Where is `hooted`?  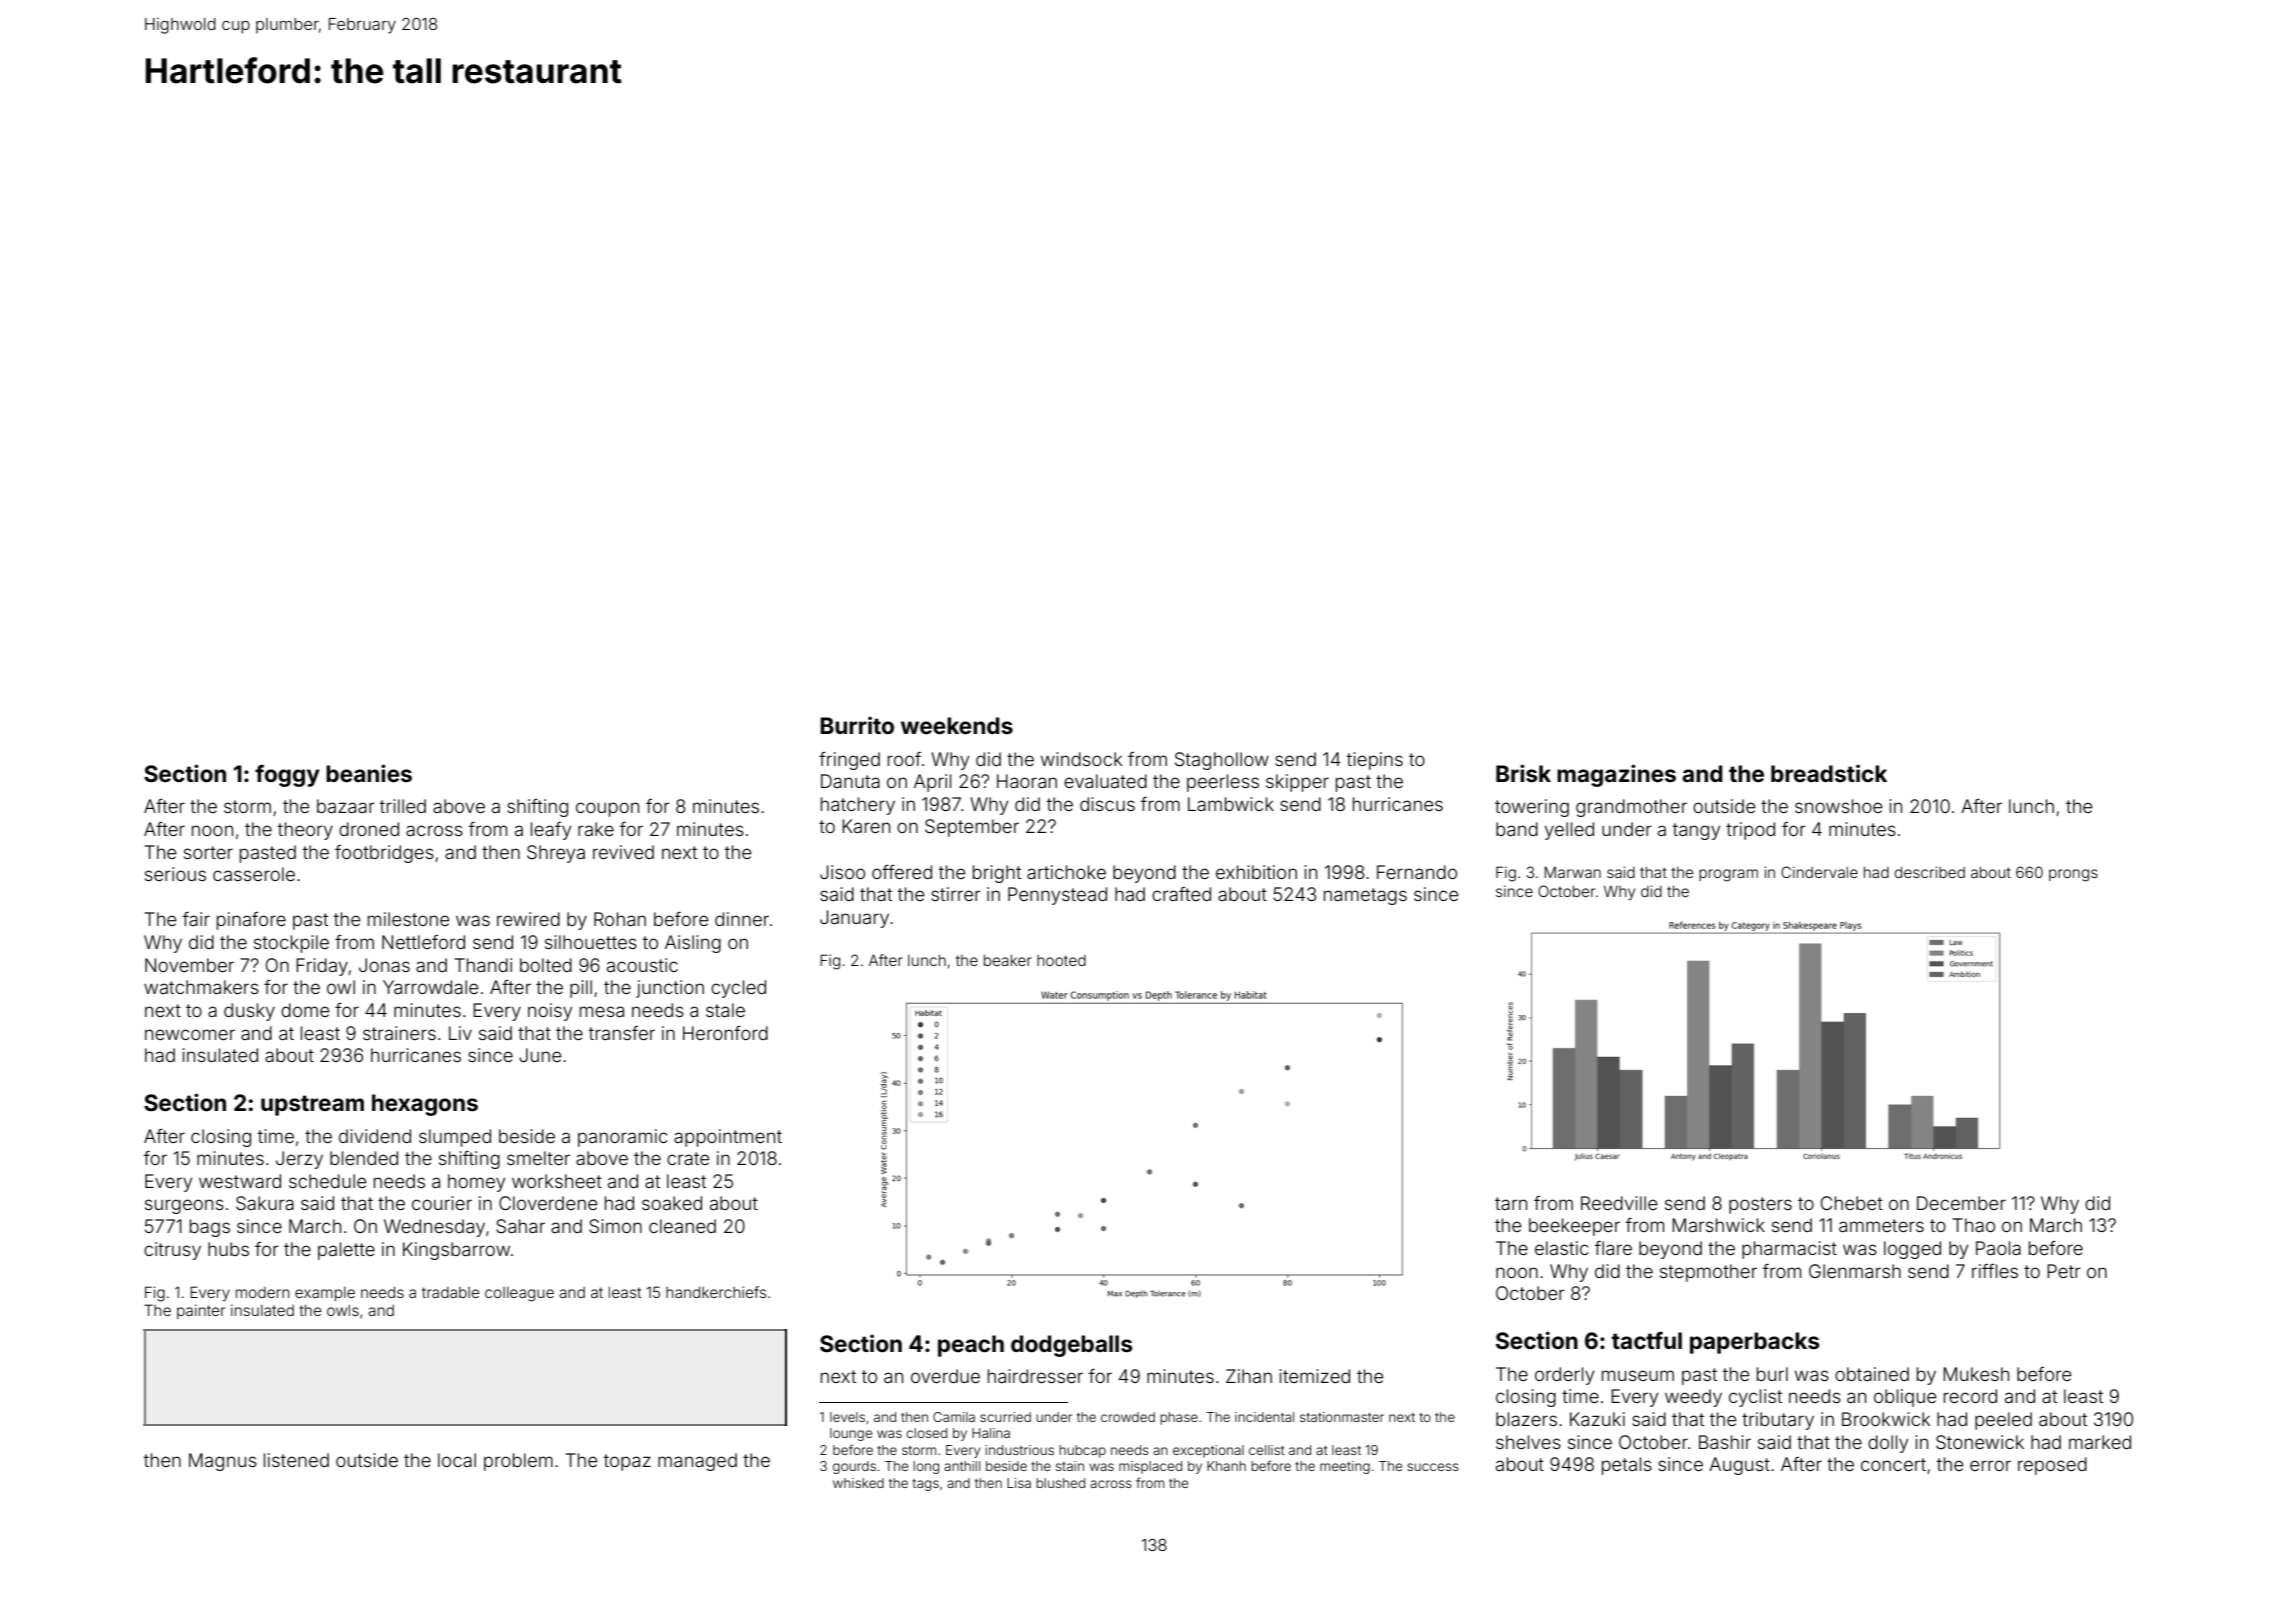 hooted is located at coordinates (1061, 960).
